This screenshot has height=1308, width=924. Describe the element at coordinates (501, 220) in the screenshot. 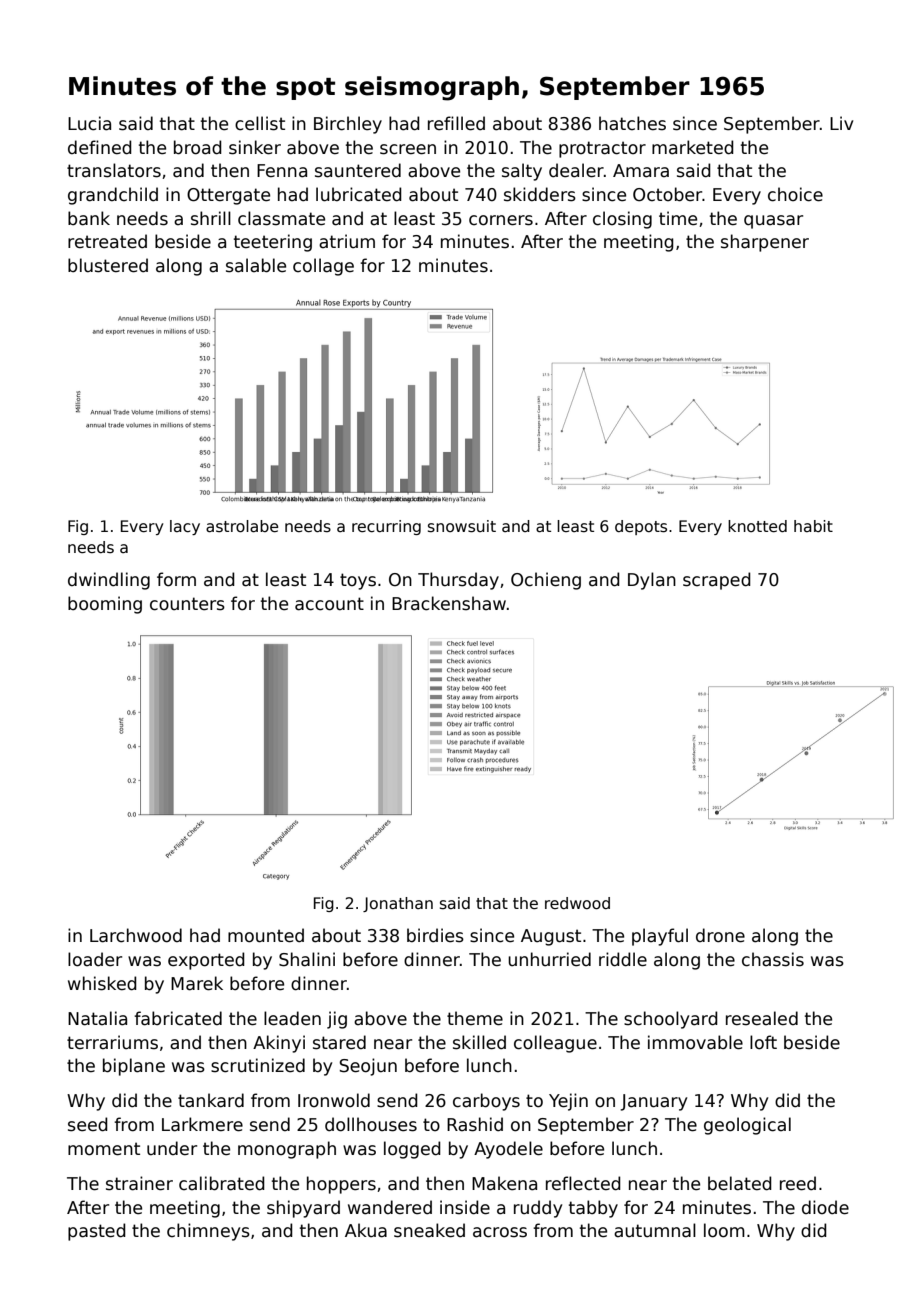

I see `corners` at that location.
